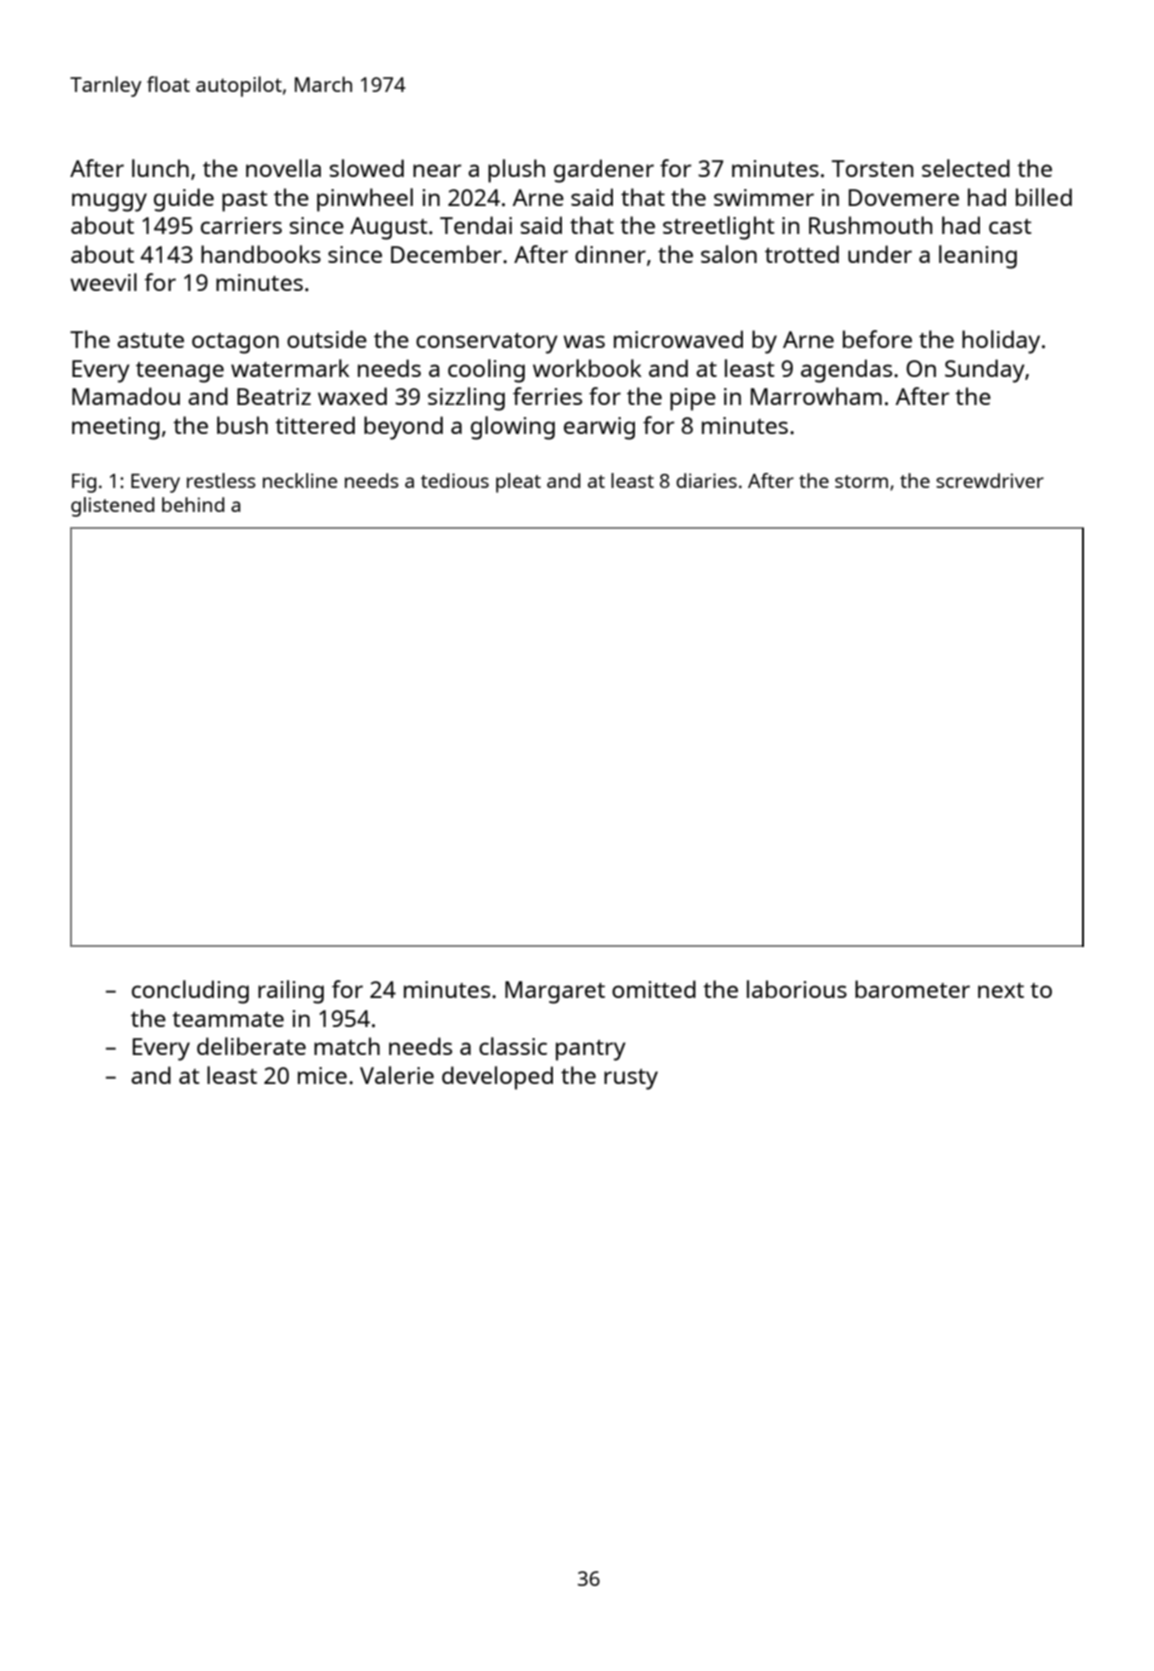 This screenshot has height=1671, width=1154. Describe the element at coordinates (604, 171) in the screenshot. I see `gardener` at that location.
